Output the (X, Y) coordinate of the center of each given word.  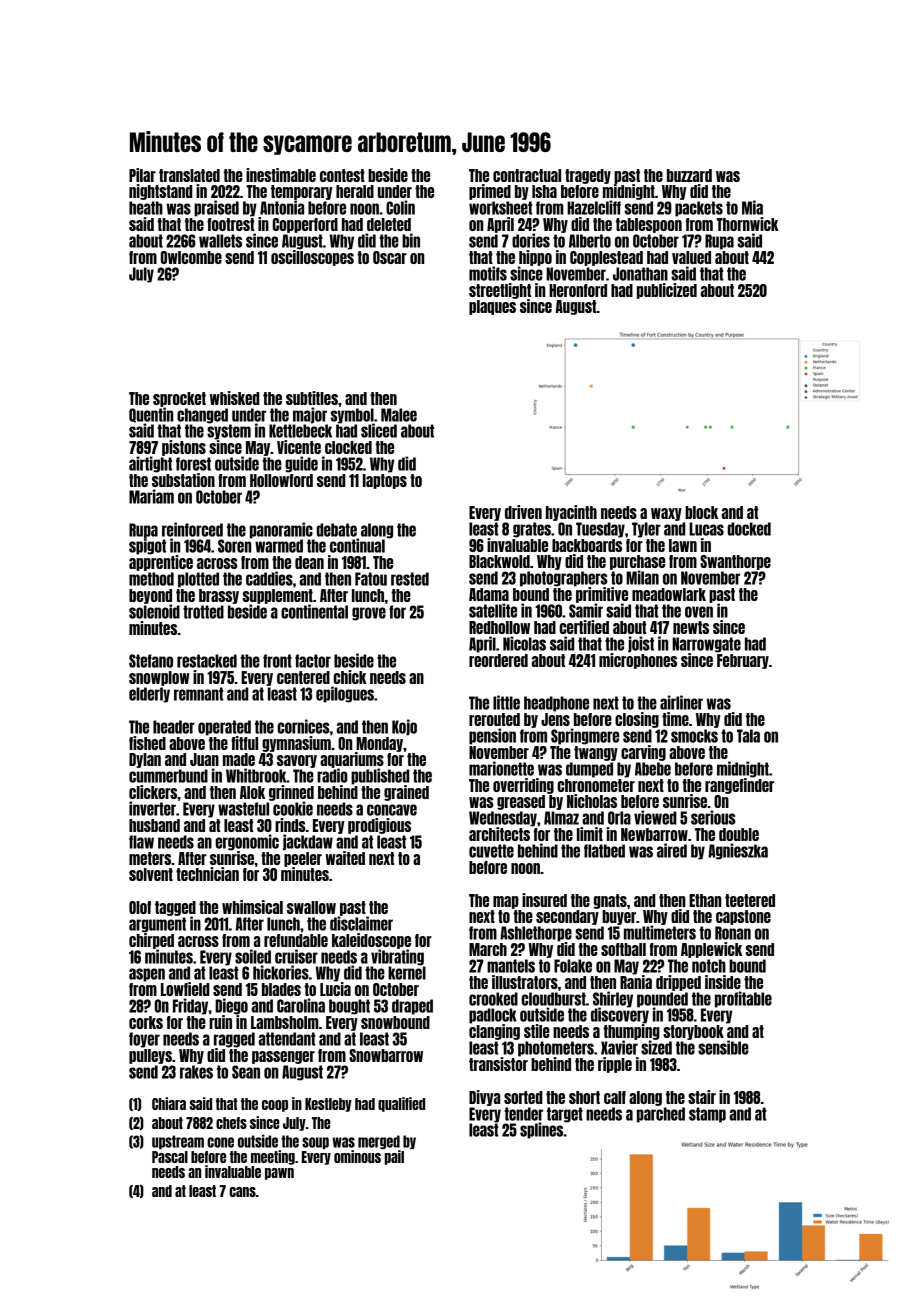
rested (410, 579)
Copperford (305, 225)
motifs (488, 273)
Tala (748, 736)
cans (242, 1192)
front (277, 661)
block (701, 512)
